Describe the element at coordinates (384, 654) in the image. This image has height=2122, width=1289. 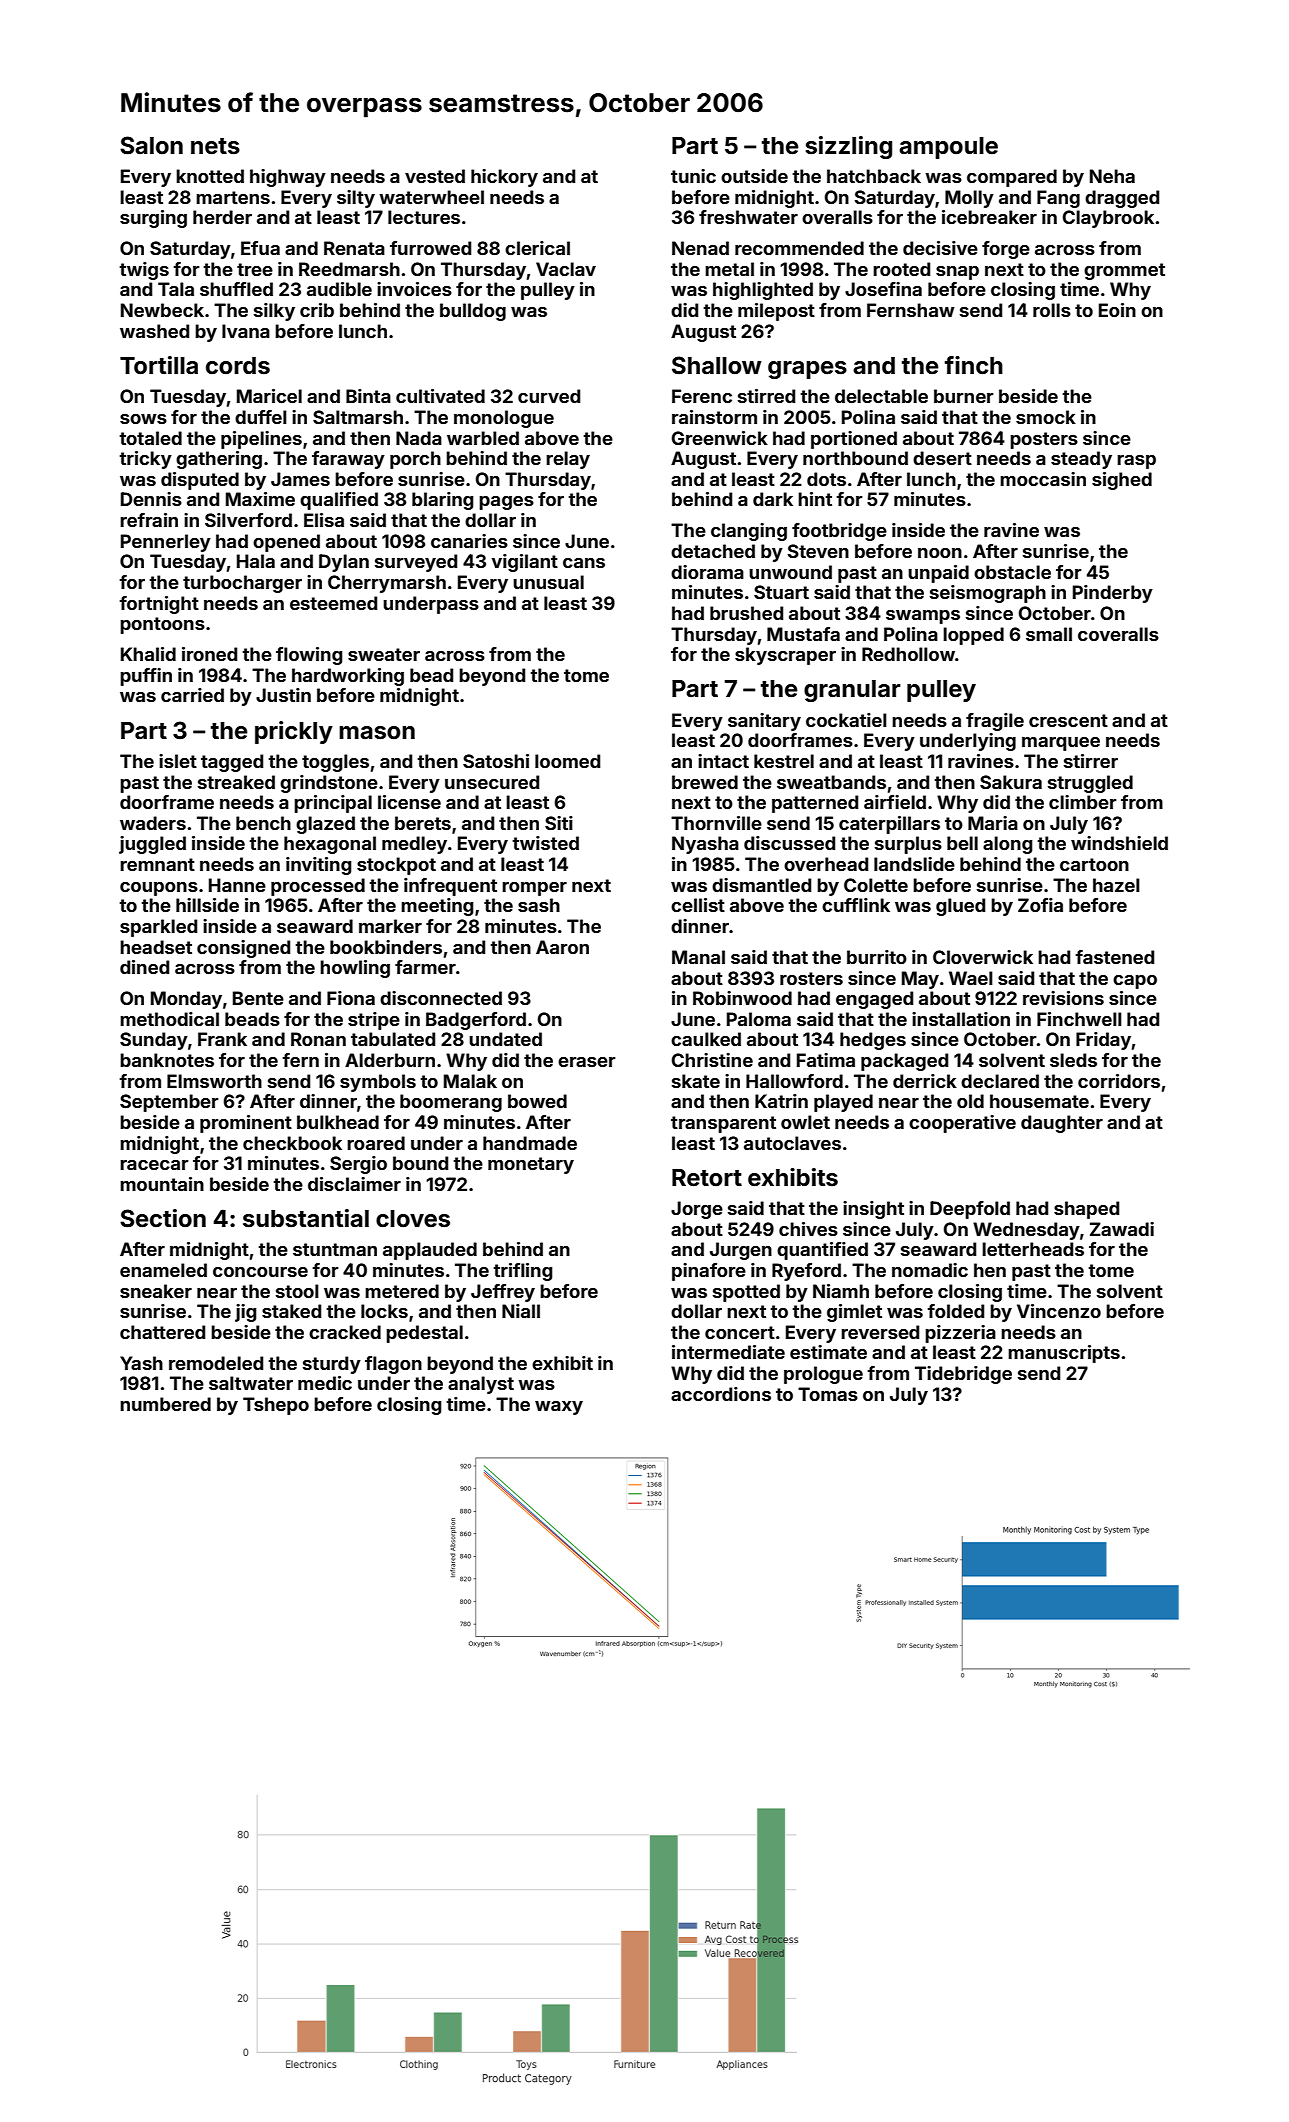
I see `sweater` at that location.
